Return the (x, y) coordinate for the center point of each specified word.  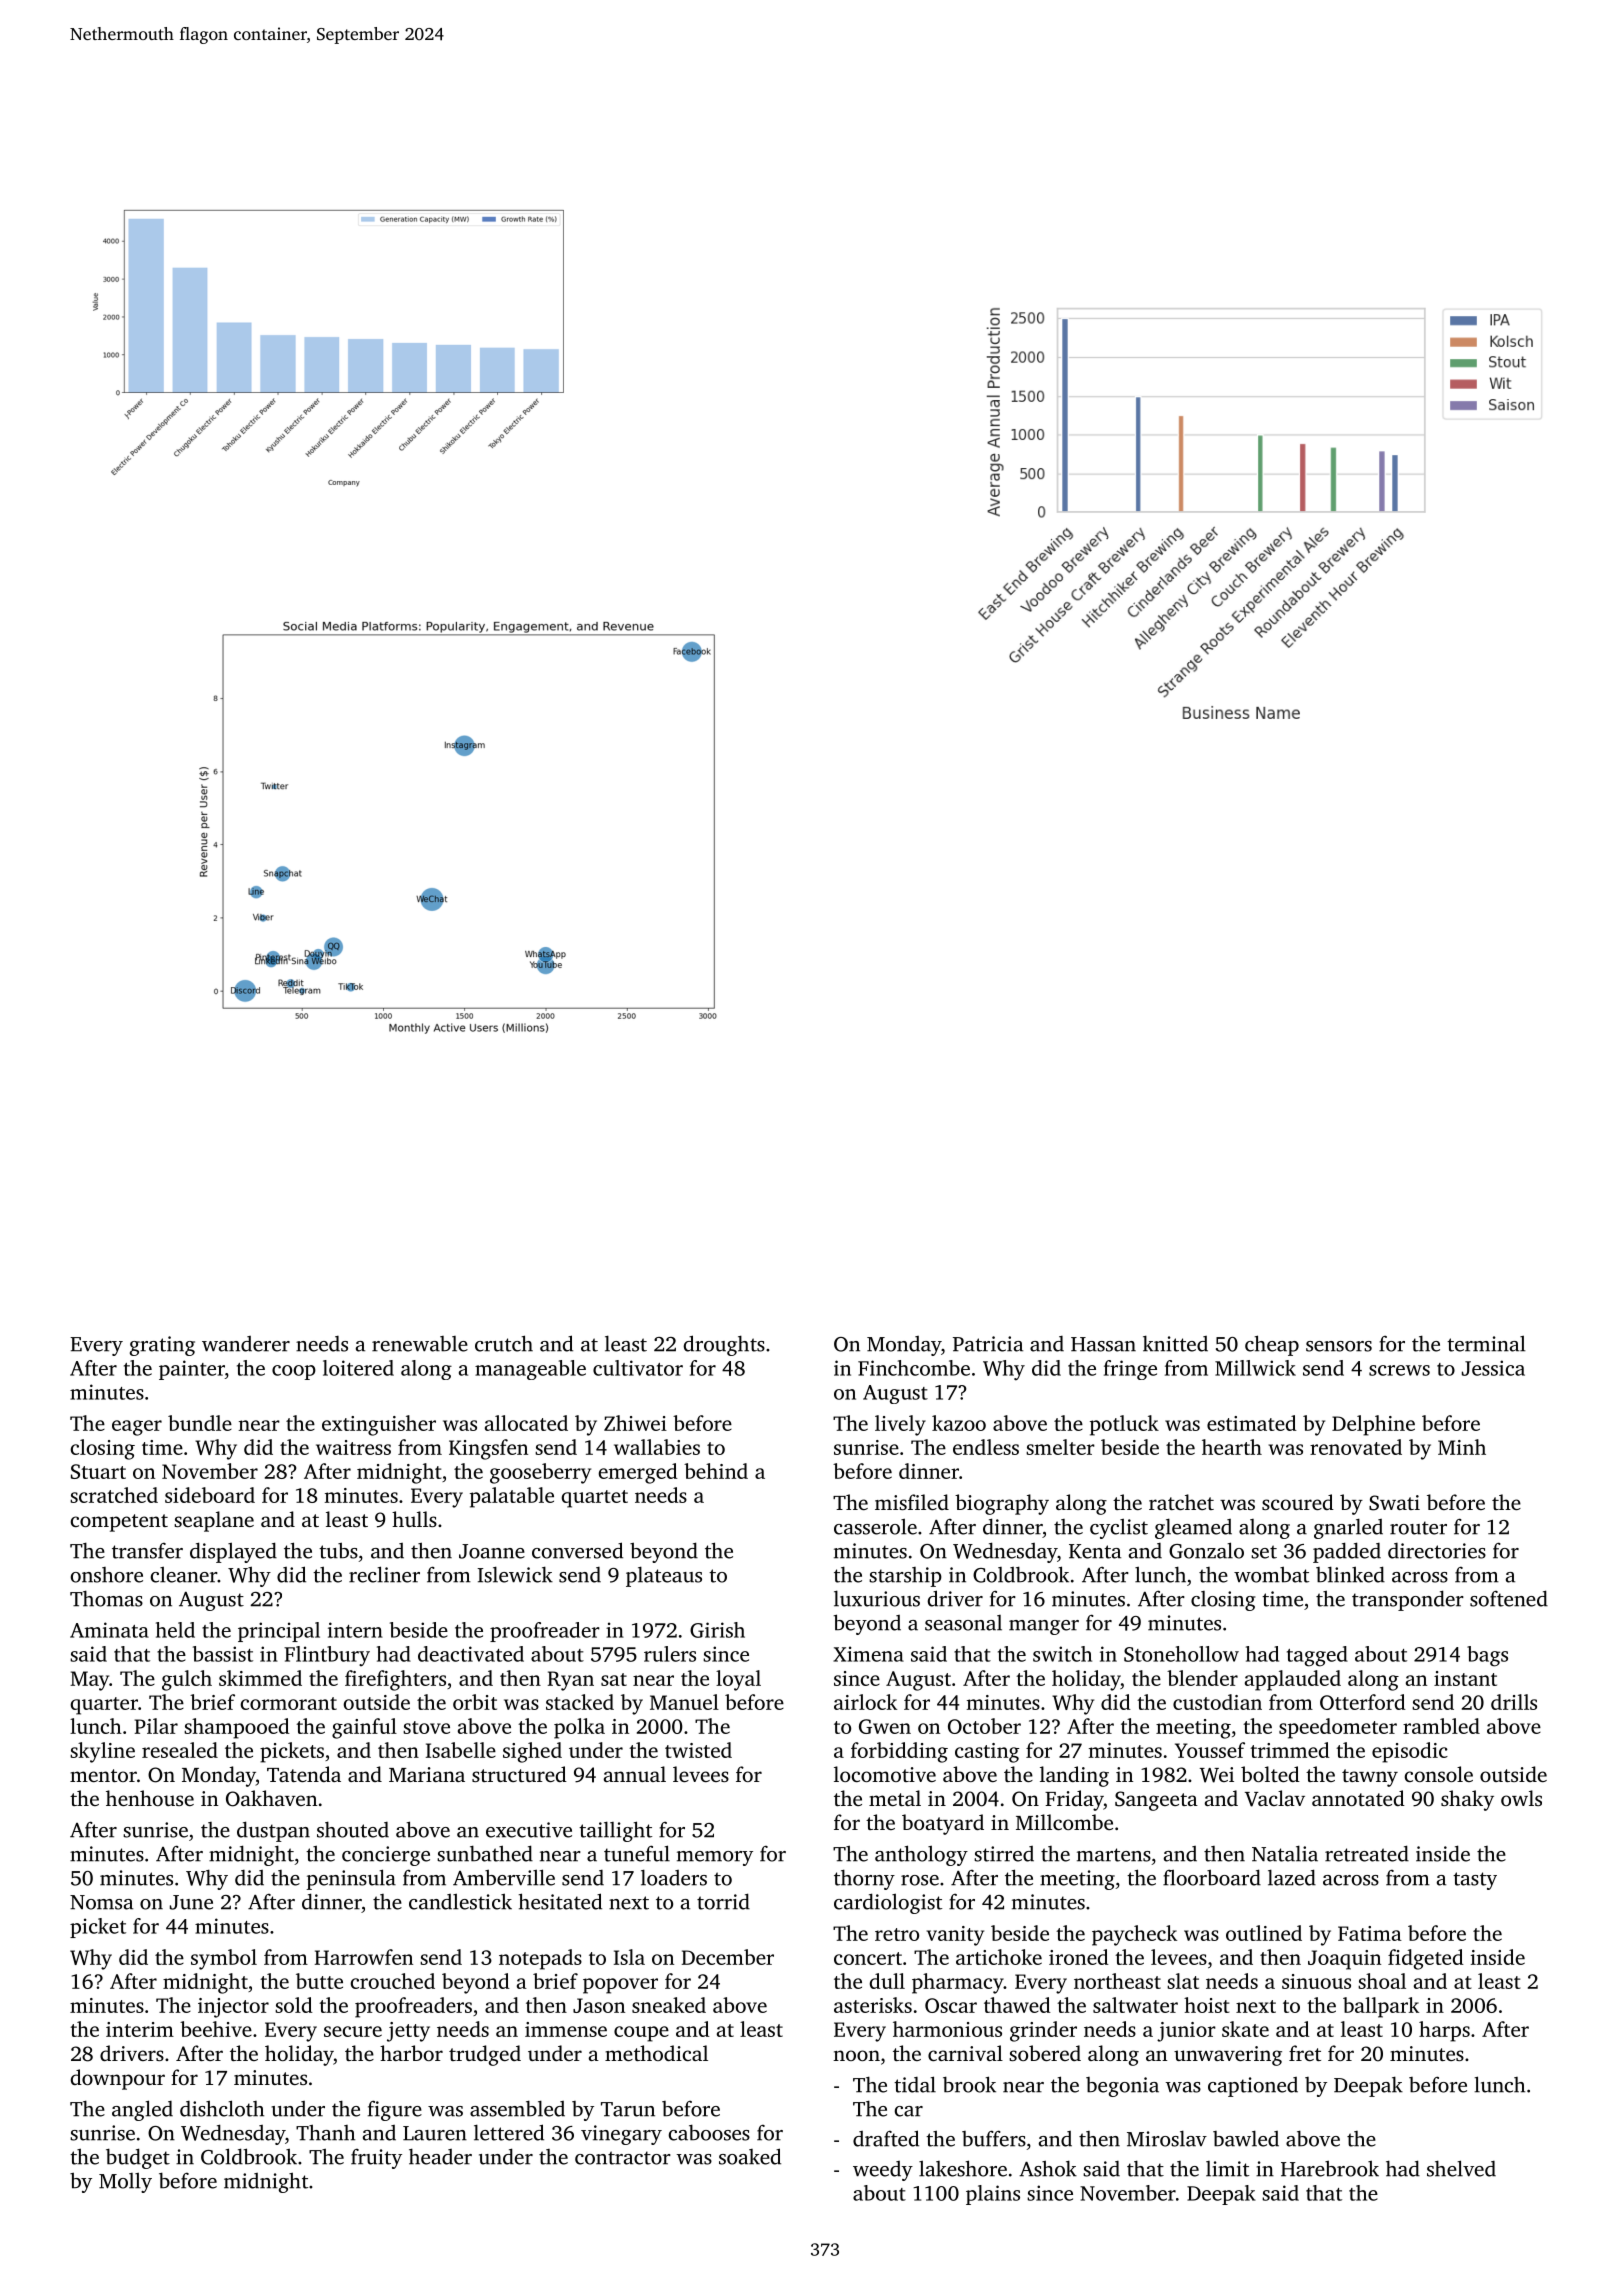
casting (987, 1753)
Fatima (1370, 1933)
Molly (125, 2182)
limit (1227, 2169)
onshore (107, 1575)
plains (993, 2195)
